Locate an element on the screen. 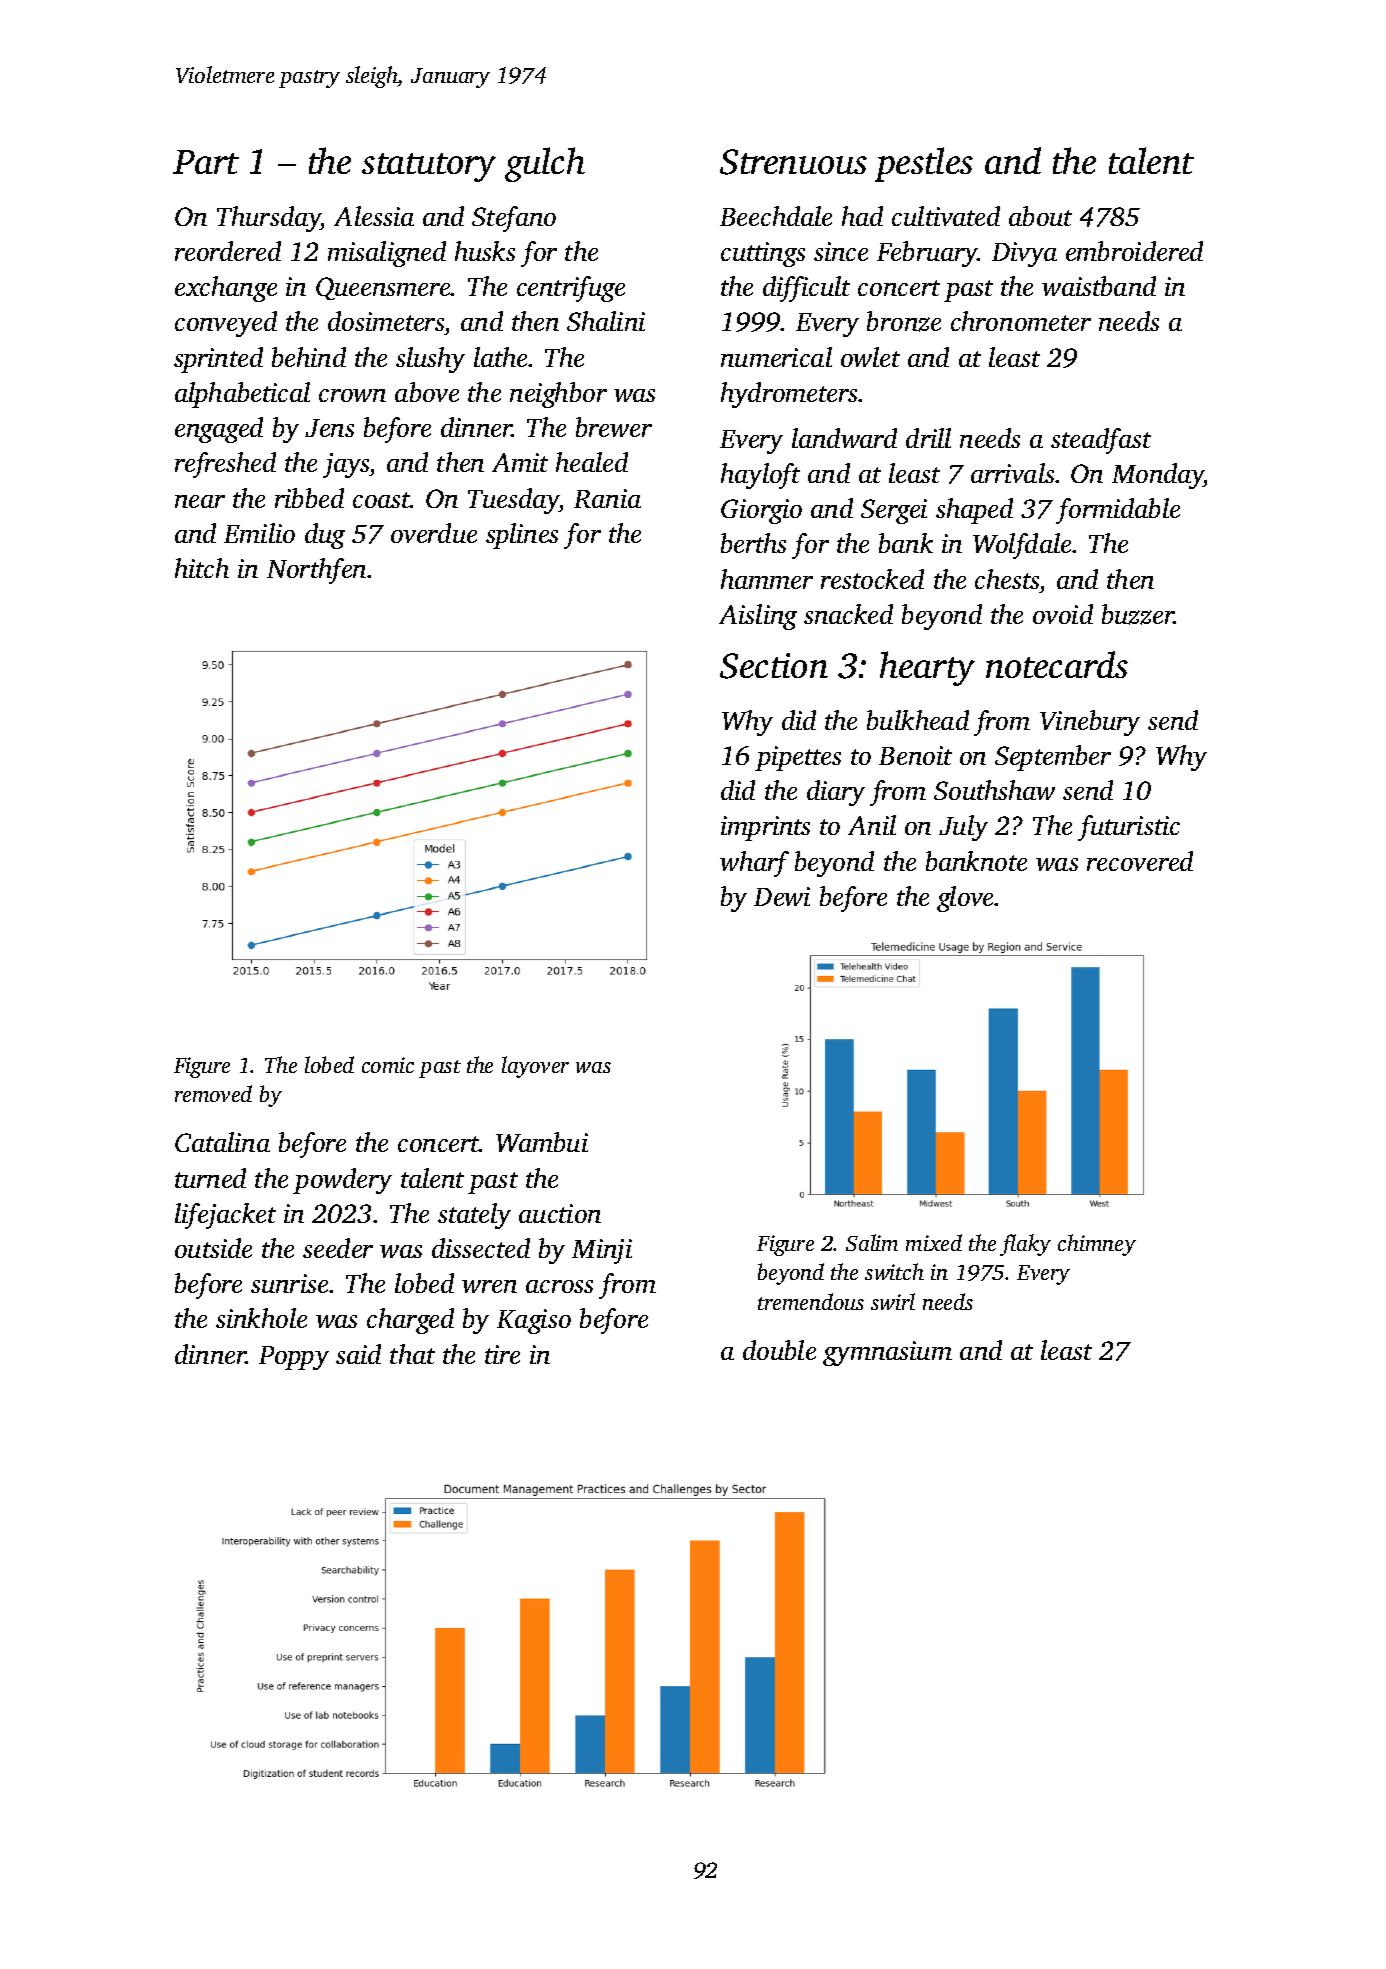 The image size is (1386, 1969). cuttings is located at coordinates (763, 254).
